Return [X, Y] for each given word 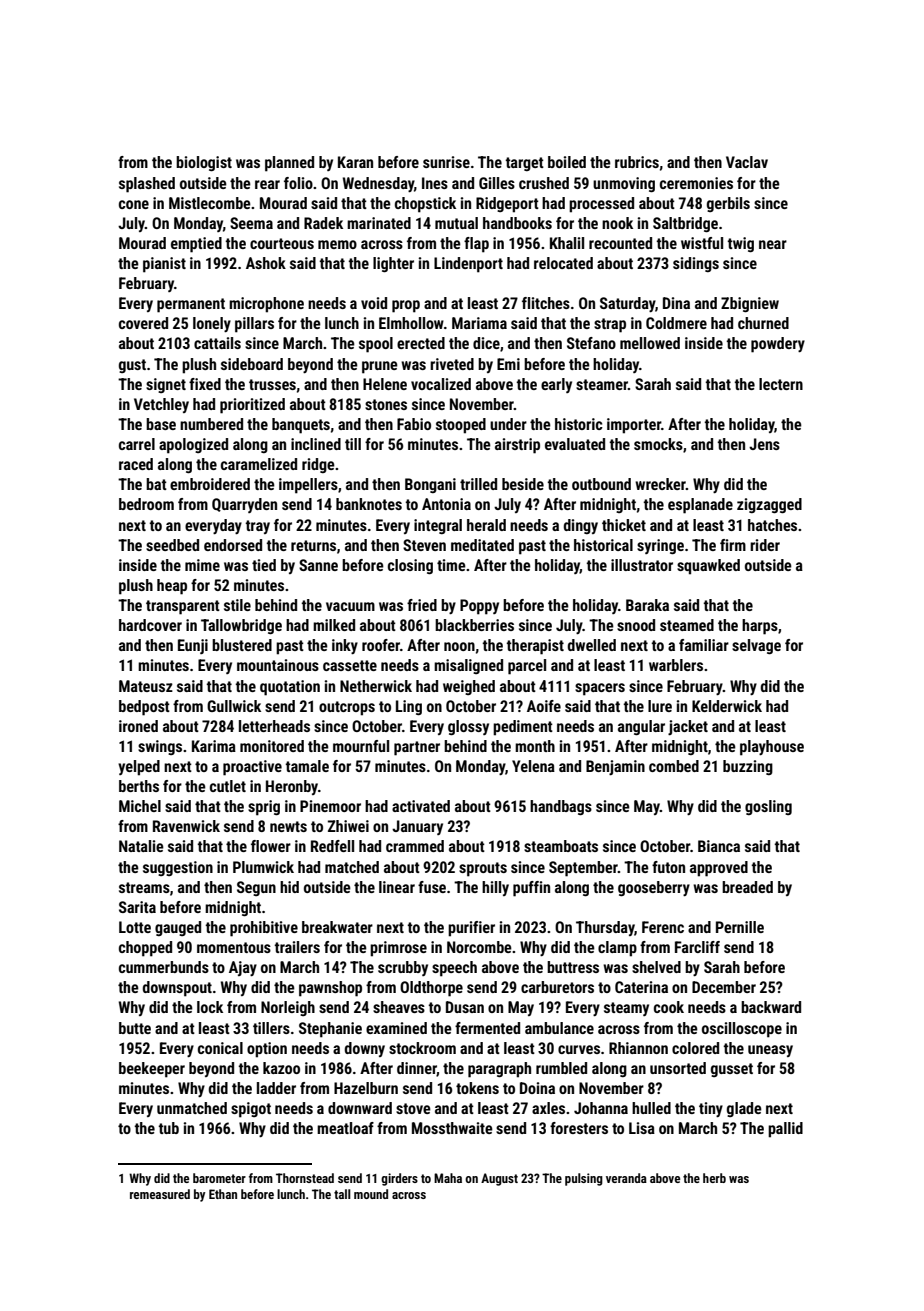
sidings [696, 264]
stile [237, 605]
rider [765, 545]
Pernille [740, 927]
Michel [140, 806]
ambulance [559, 1028]
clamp [617, 949]
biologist [204, 163]
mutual [456, 223]
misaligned [468, 666]
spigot [251, 1110]
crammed [415, 846]
